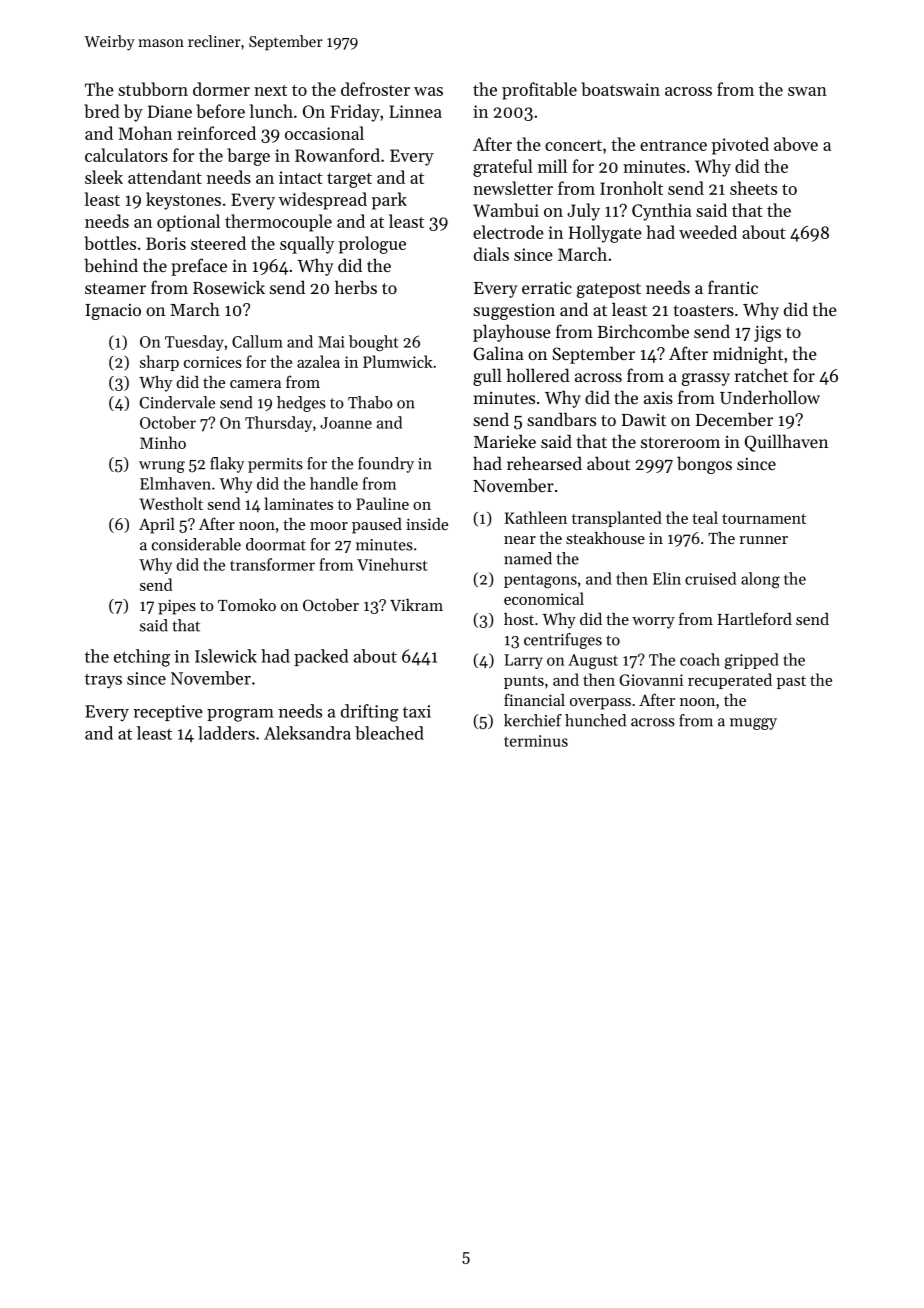 This screenshot has height=1308, width=924. I want to click on grassy, so click(706, 379).
